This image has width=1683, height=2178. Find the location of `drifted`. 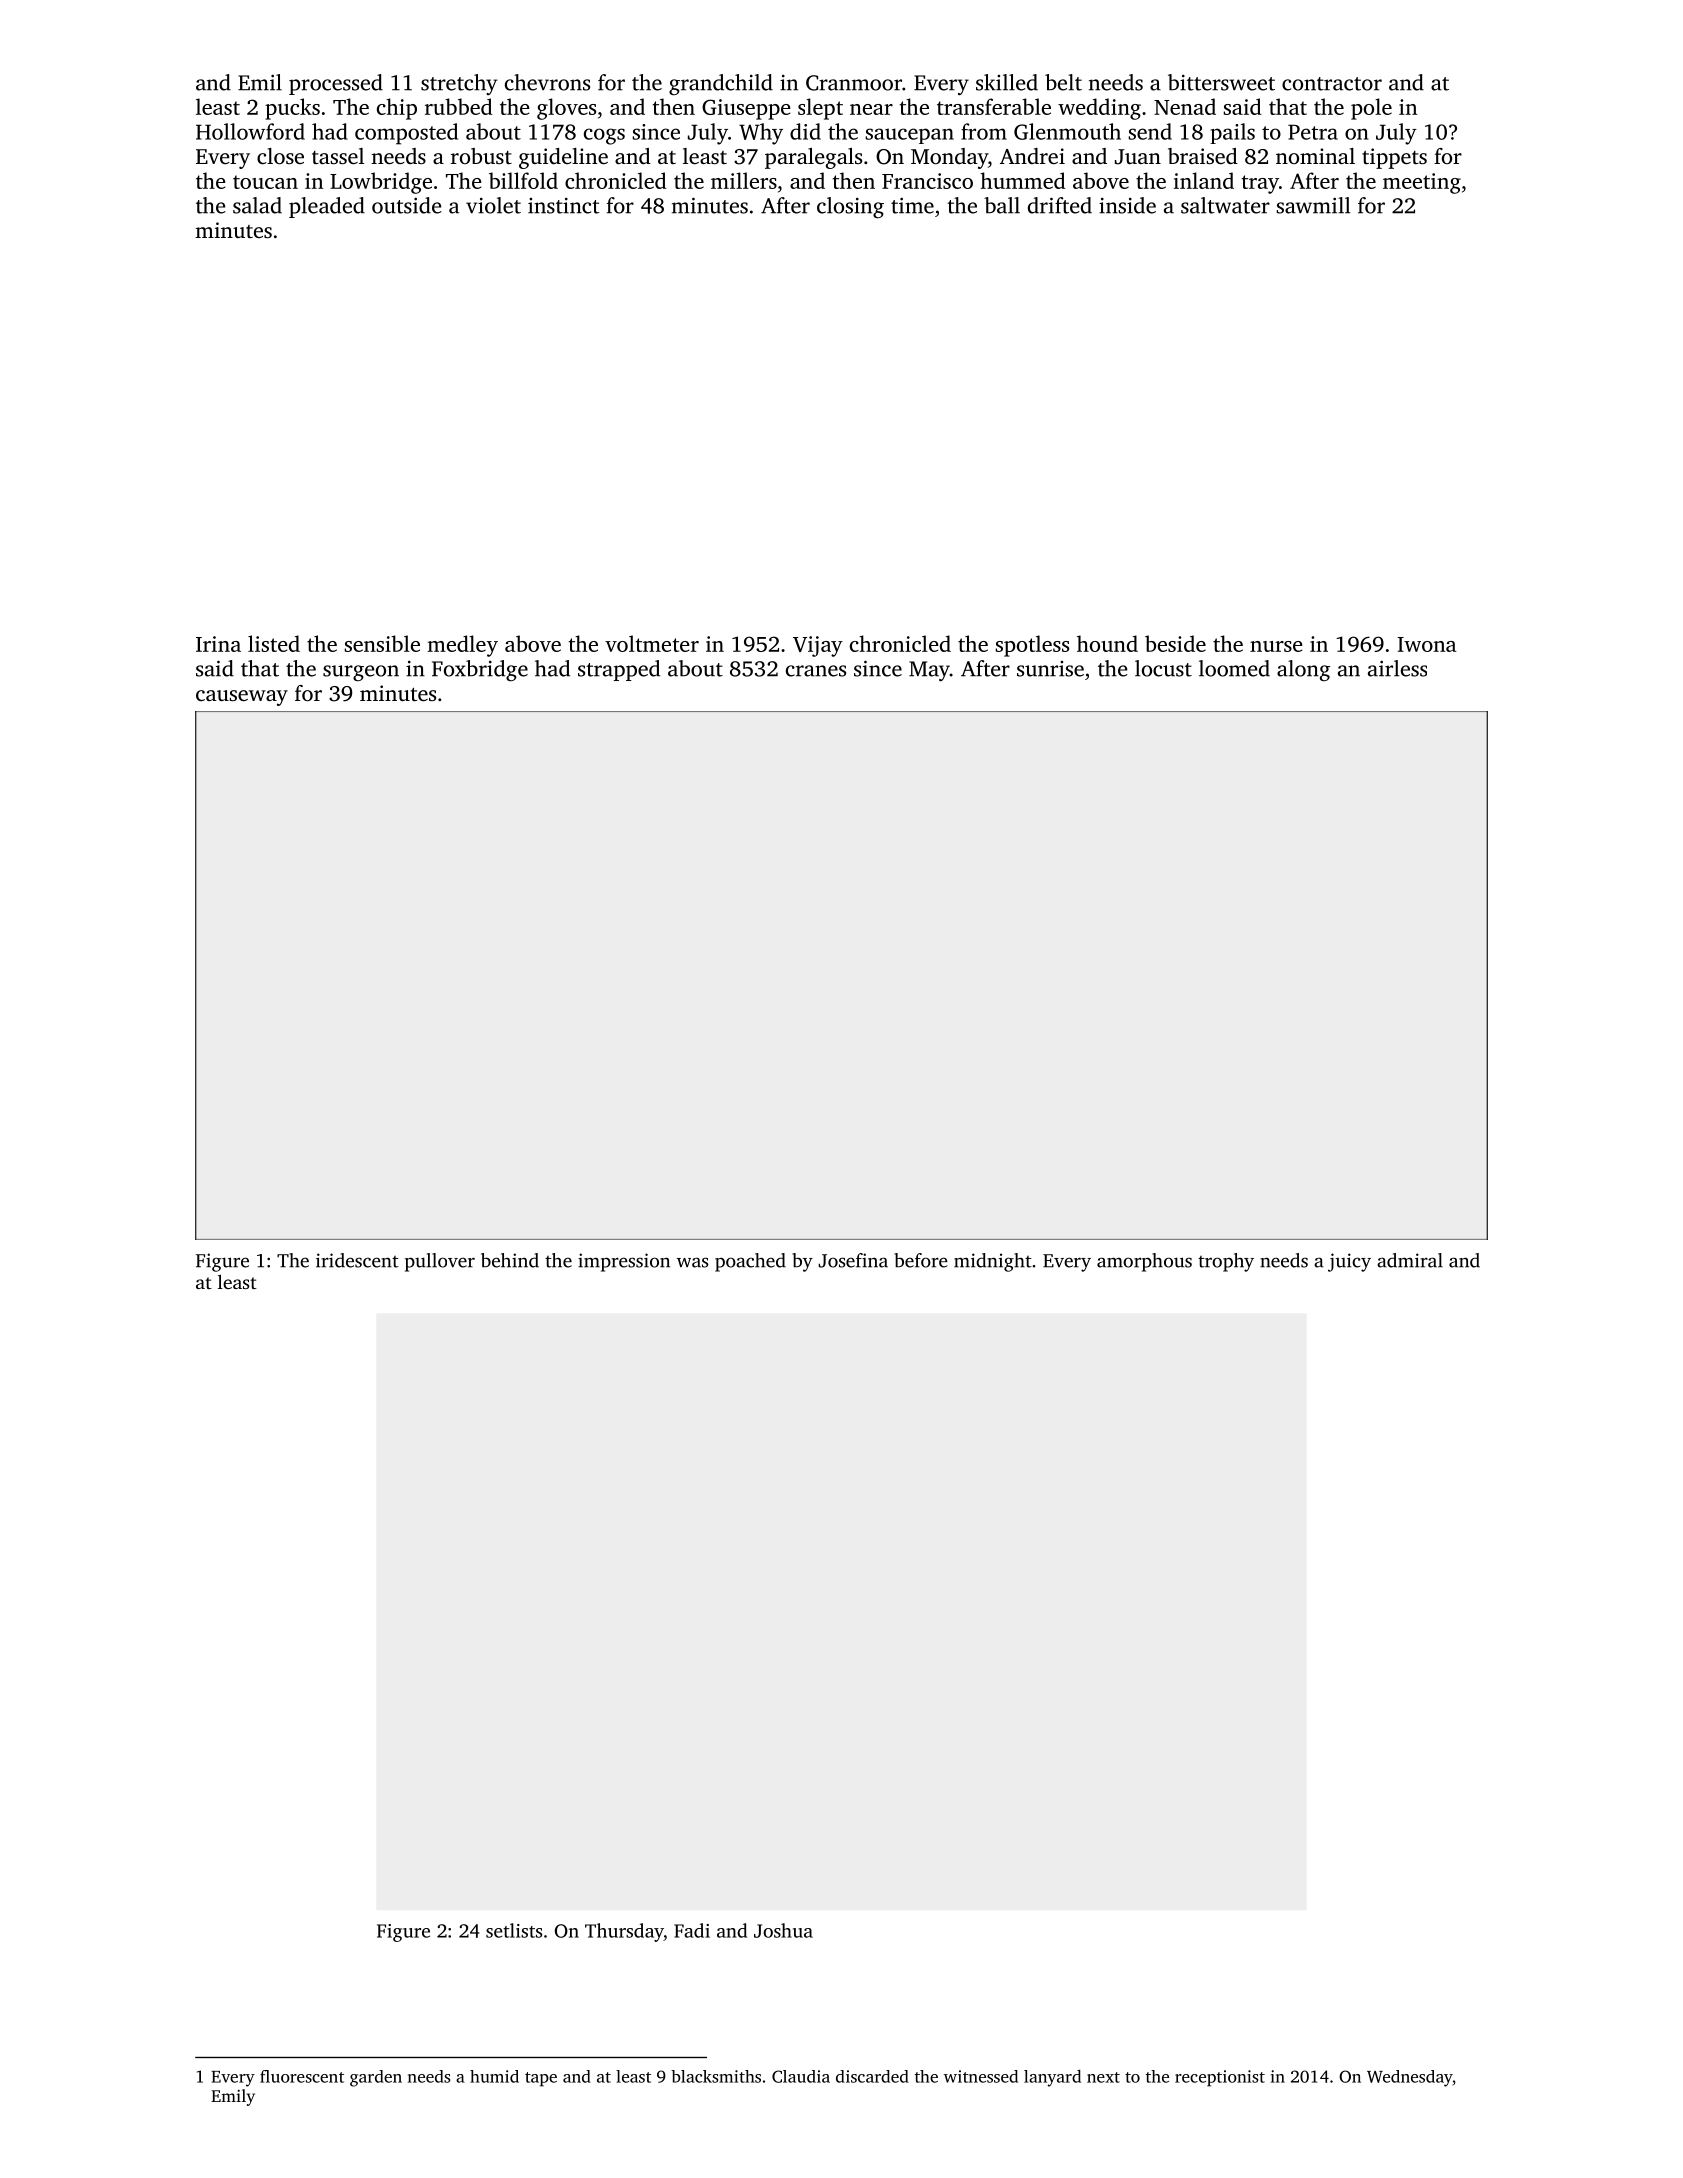

drifted is located at coordinates (1060, 205).
